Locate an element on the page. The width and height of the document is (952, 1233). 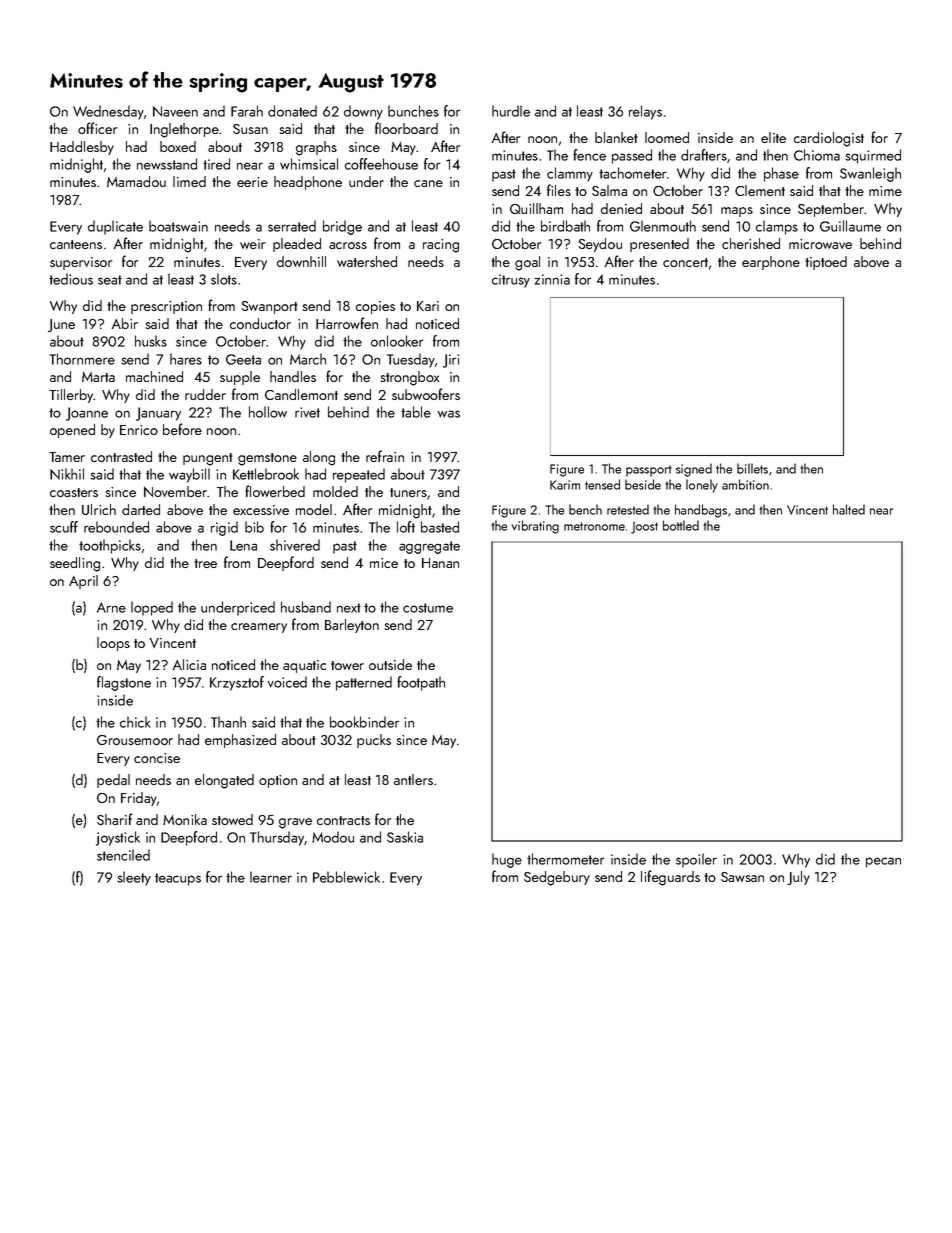
hurdle is located at coordinates (511, 111).
